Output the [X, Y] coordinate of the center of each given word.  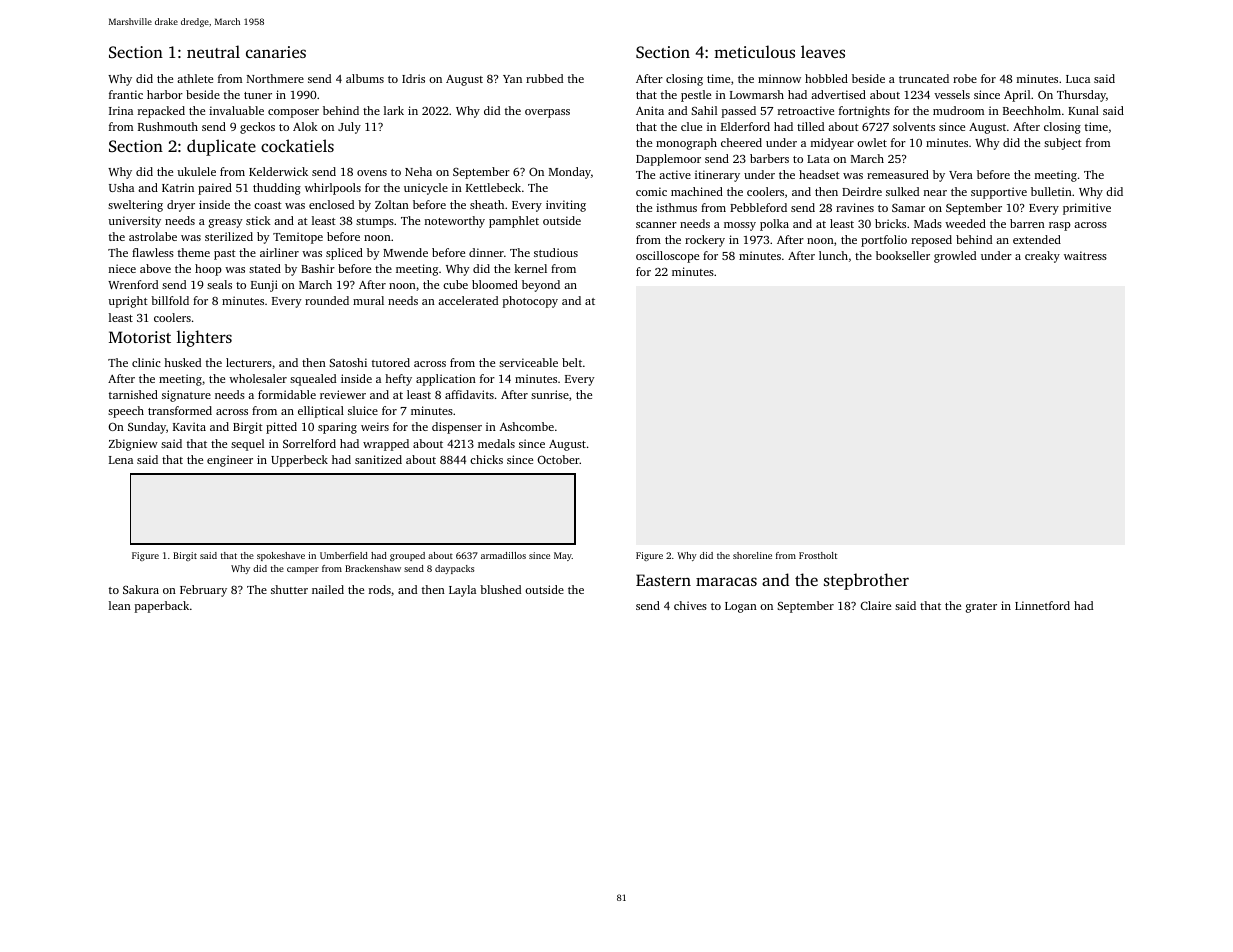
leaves [823, 51]
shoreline [752, 555]
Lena [121, 460]
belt [572, 362]
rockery [705, 241]
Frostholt [818, 555]
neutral [213, 51]
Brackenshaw [373, 568]
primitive [1087, 209]
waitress [1085, 255]
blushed [500, 589]
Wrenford [133, 284]
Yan [512, 79]
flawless [153, 252]
